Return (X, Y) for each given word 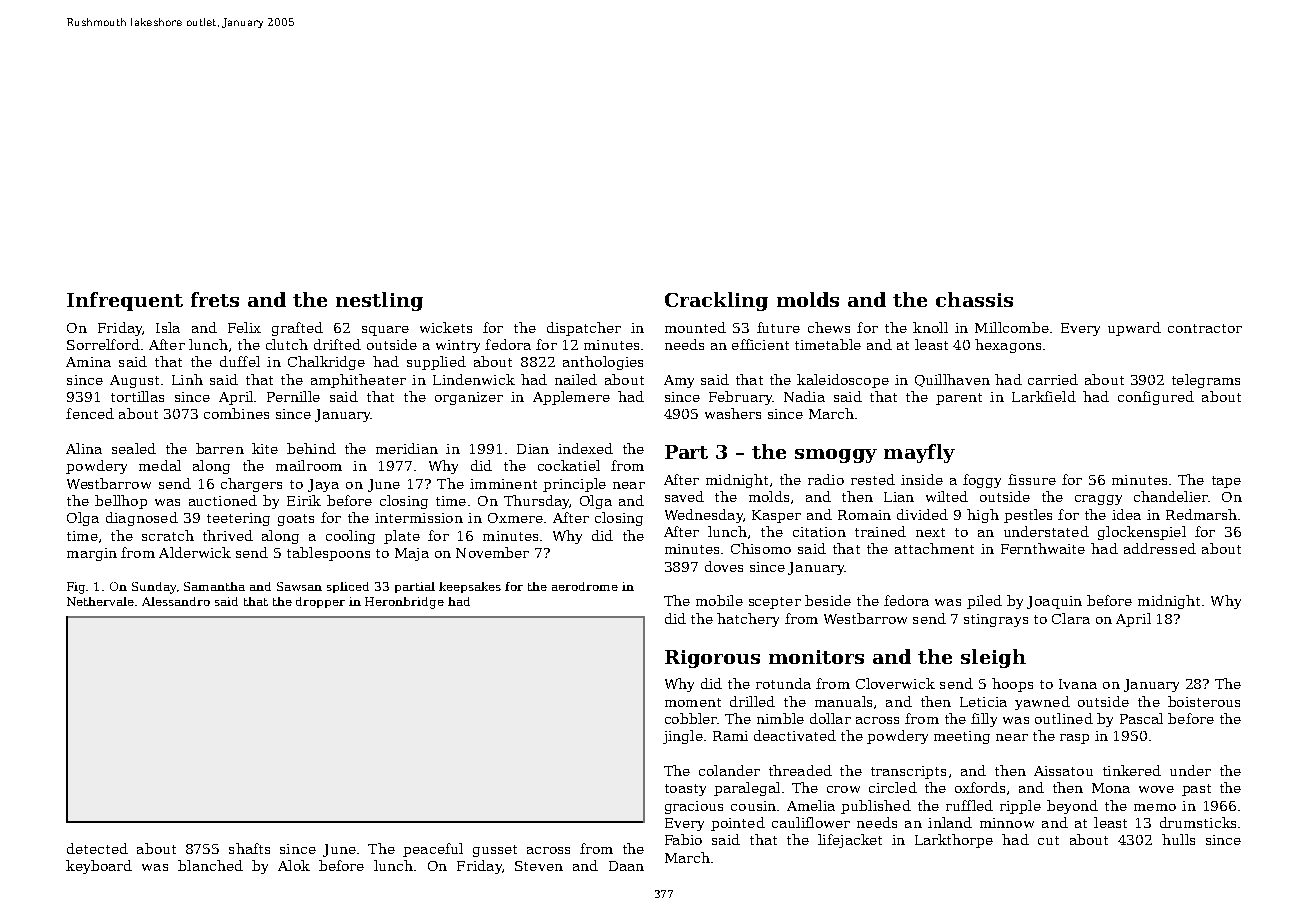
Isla (168, 327)
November (492, 552)
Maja (412, 554)
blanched (210, 865)
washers (733, 413)
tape (1226, 482)
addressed (1160, 548)
